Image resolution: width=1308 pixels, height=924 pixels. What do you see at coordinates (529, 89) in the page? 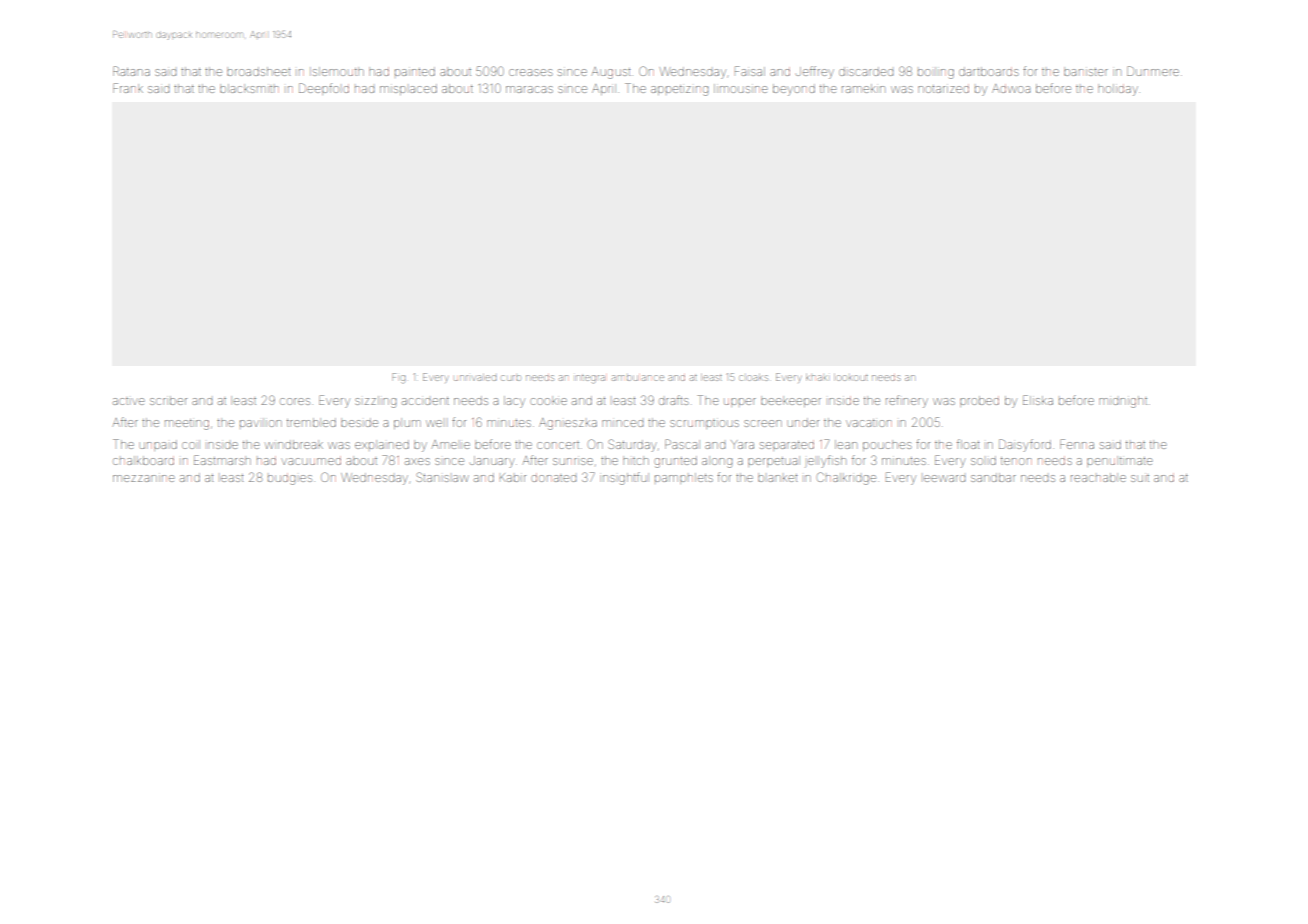
I see `maracas` at bounding box center [529, 89].
